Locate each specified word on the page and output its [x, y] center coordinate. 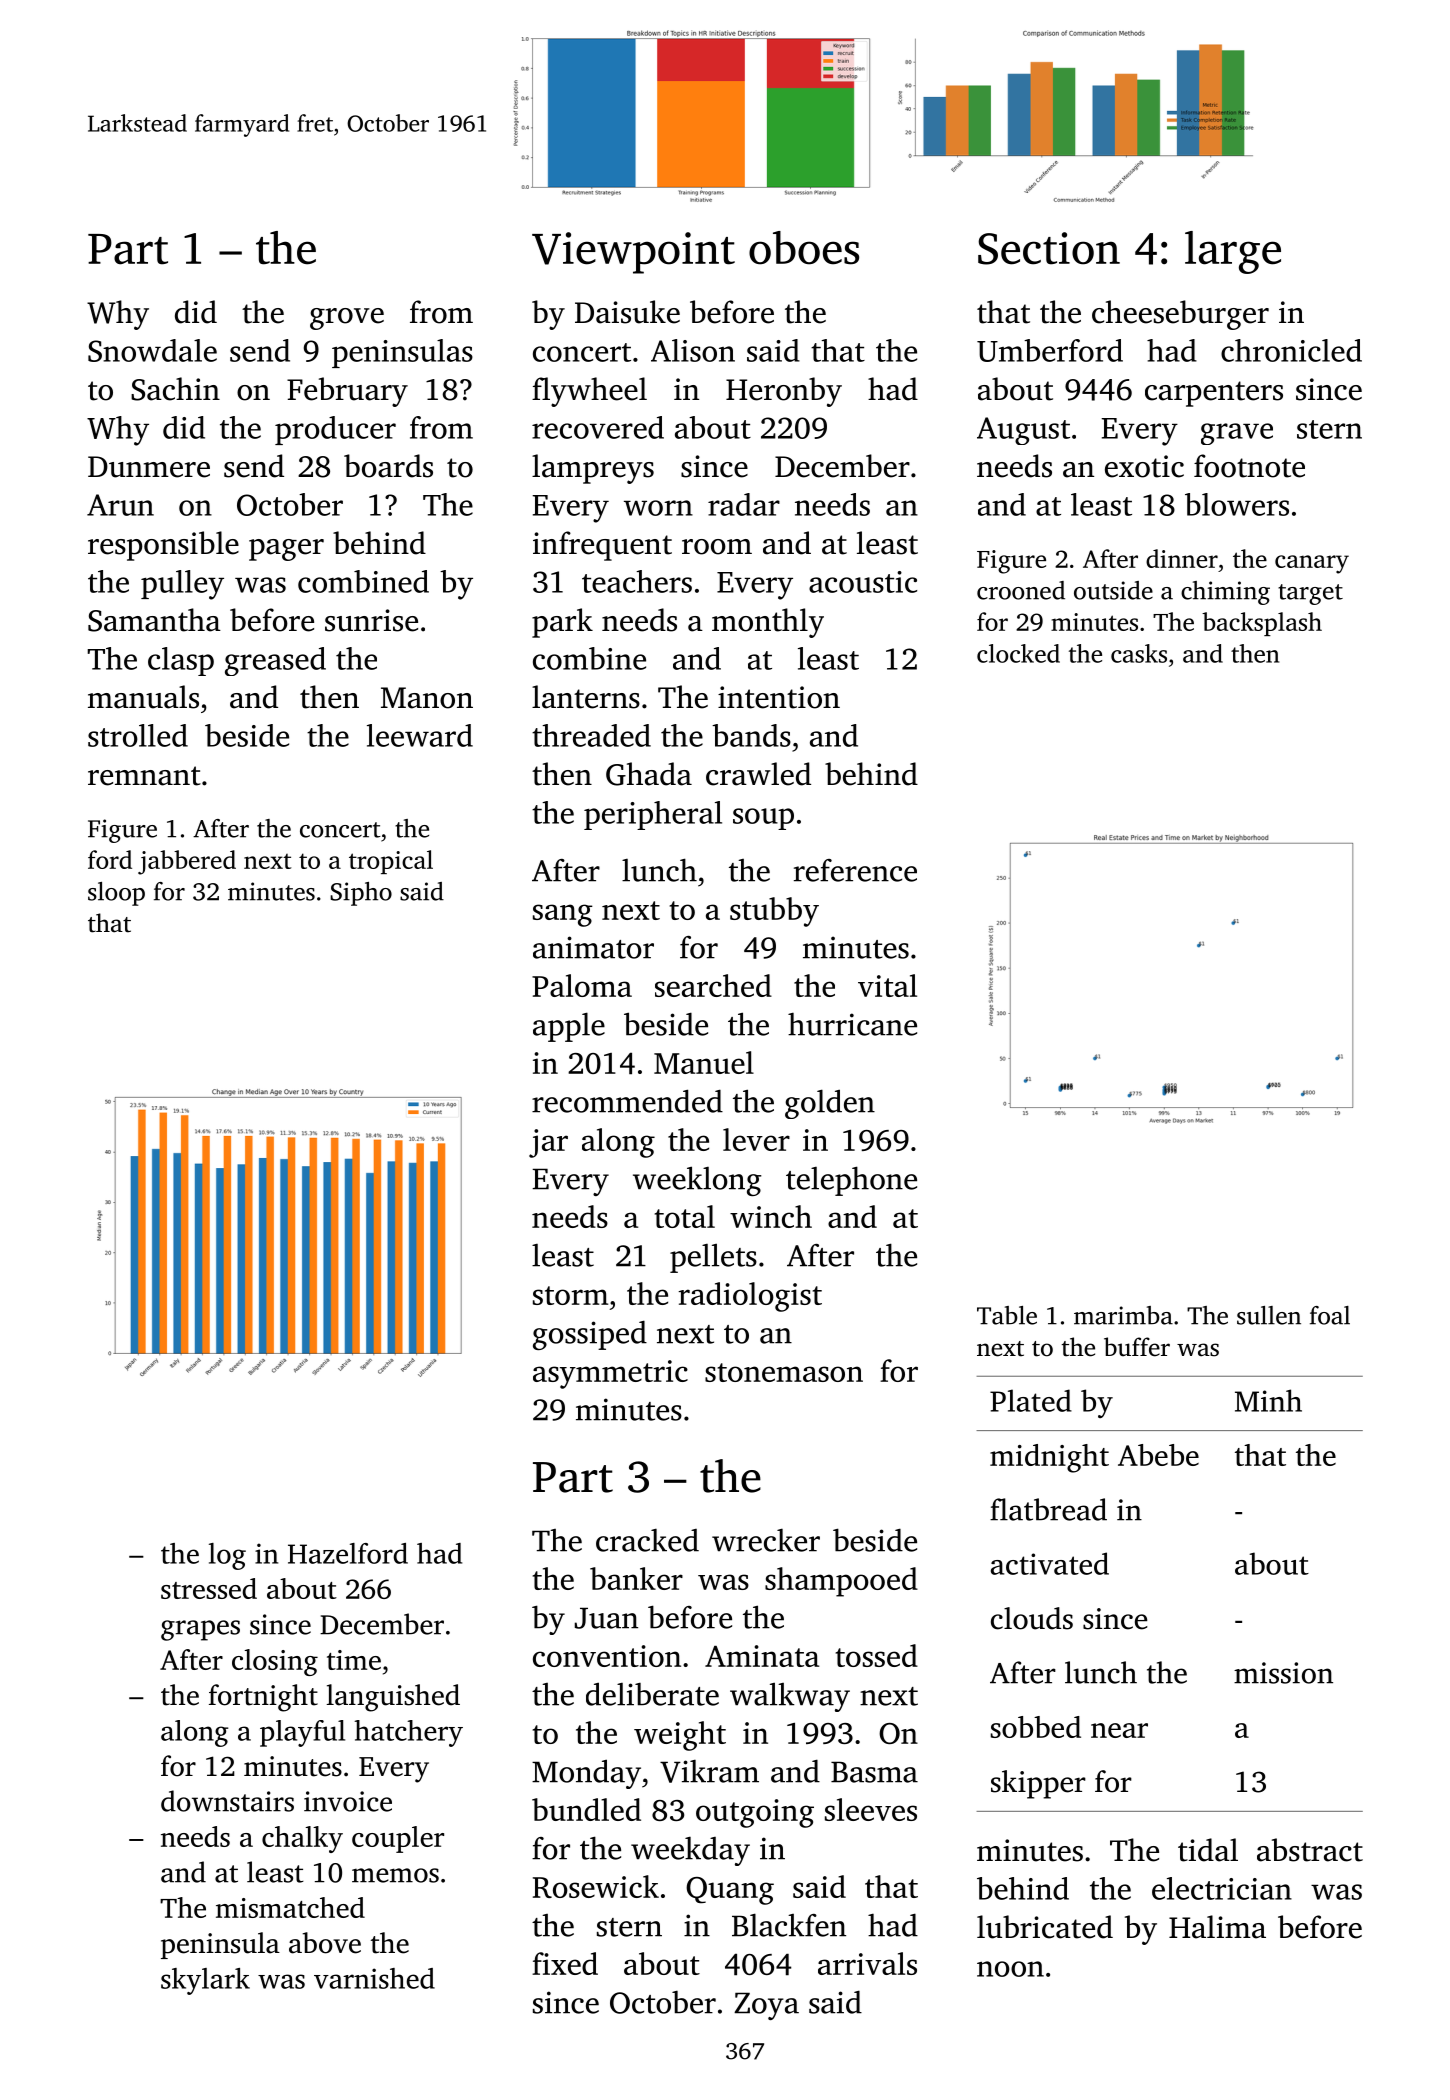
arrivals [867, 1963]
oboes [804, 248]
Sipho [361, 894]
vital [887, 985]
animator [593, 947]
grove [347, 319]
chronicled [1291, 350]
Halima [1217, 1927]
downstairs [227, 1801]
